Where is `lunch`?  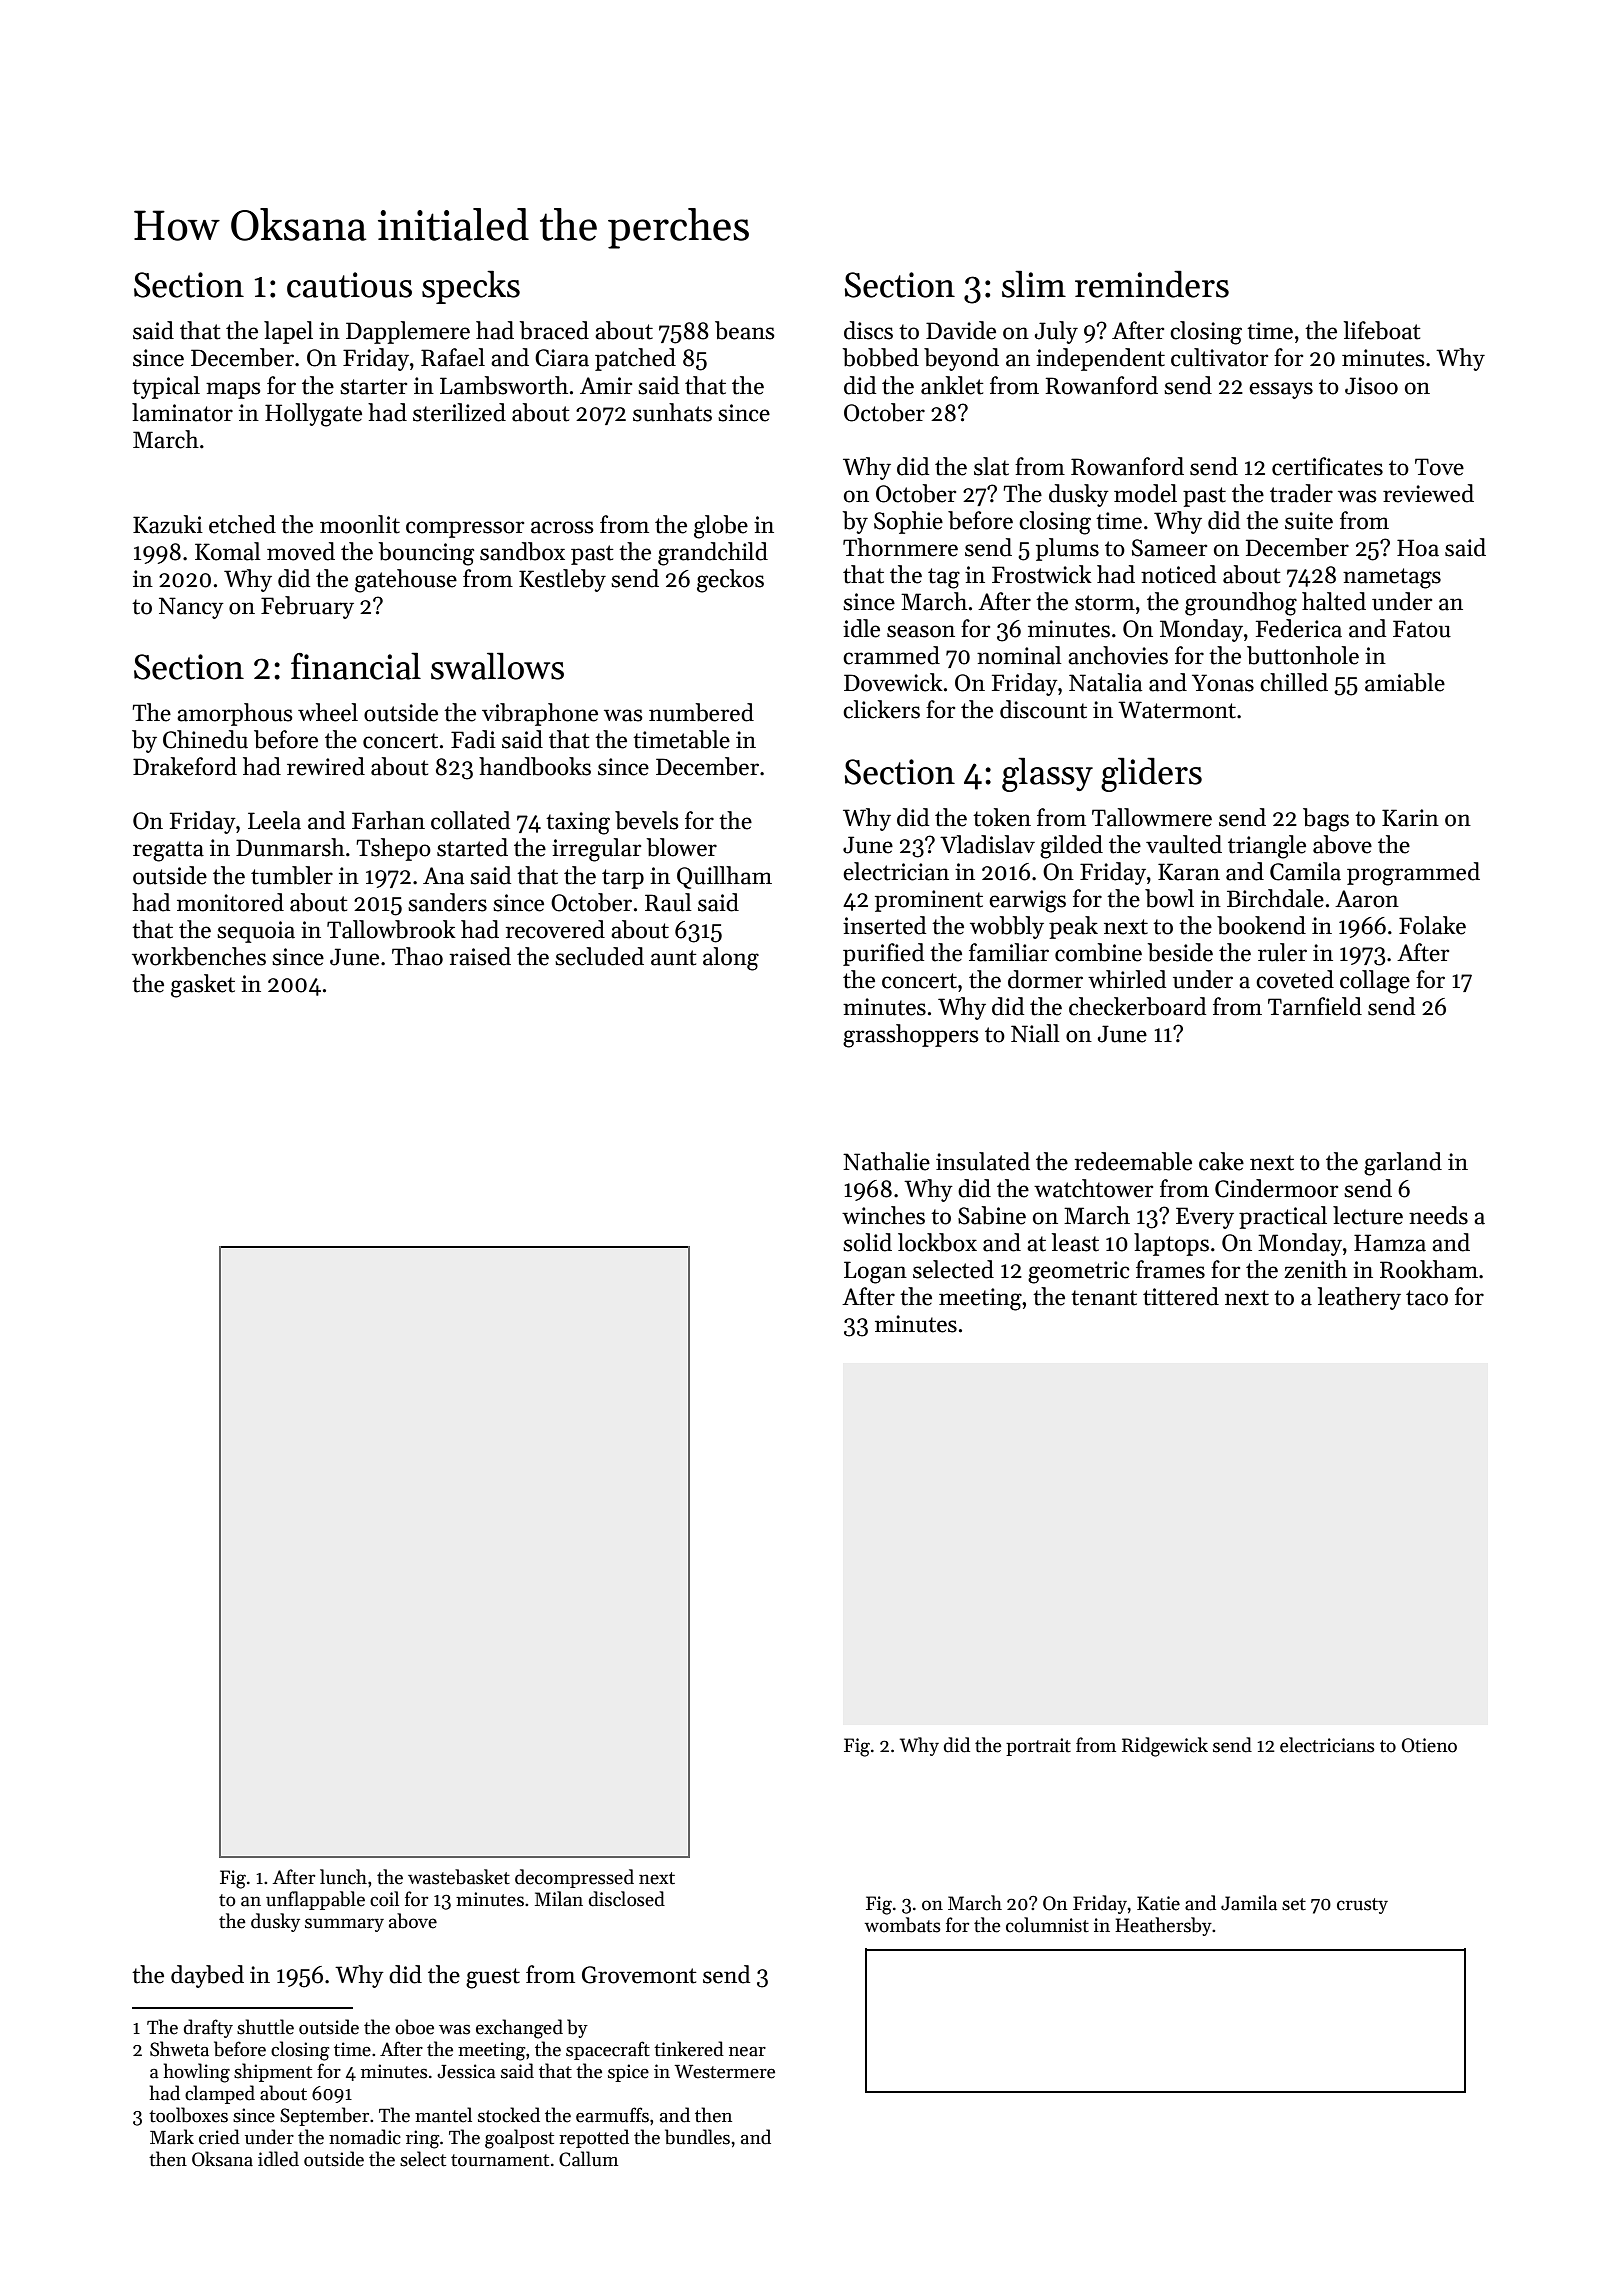 lunch is located at coordinates (343, 1877).
